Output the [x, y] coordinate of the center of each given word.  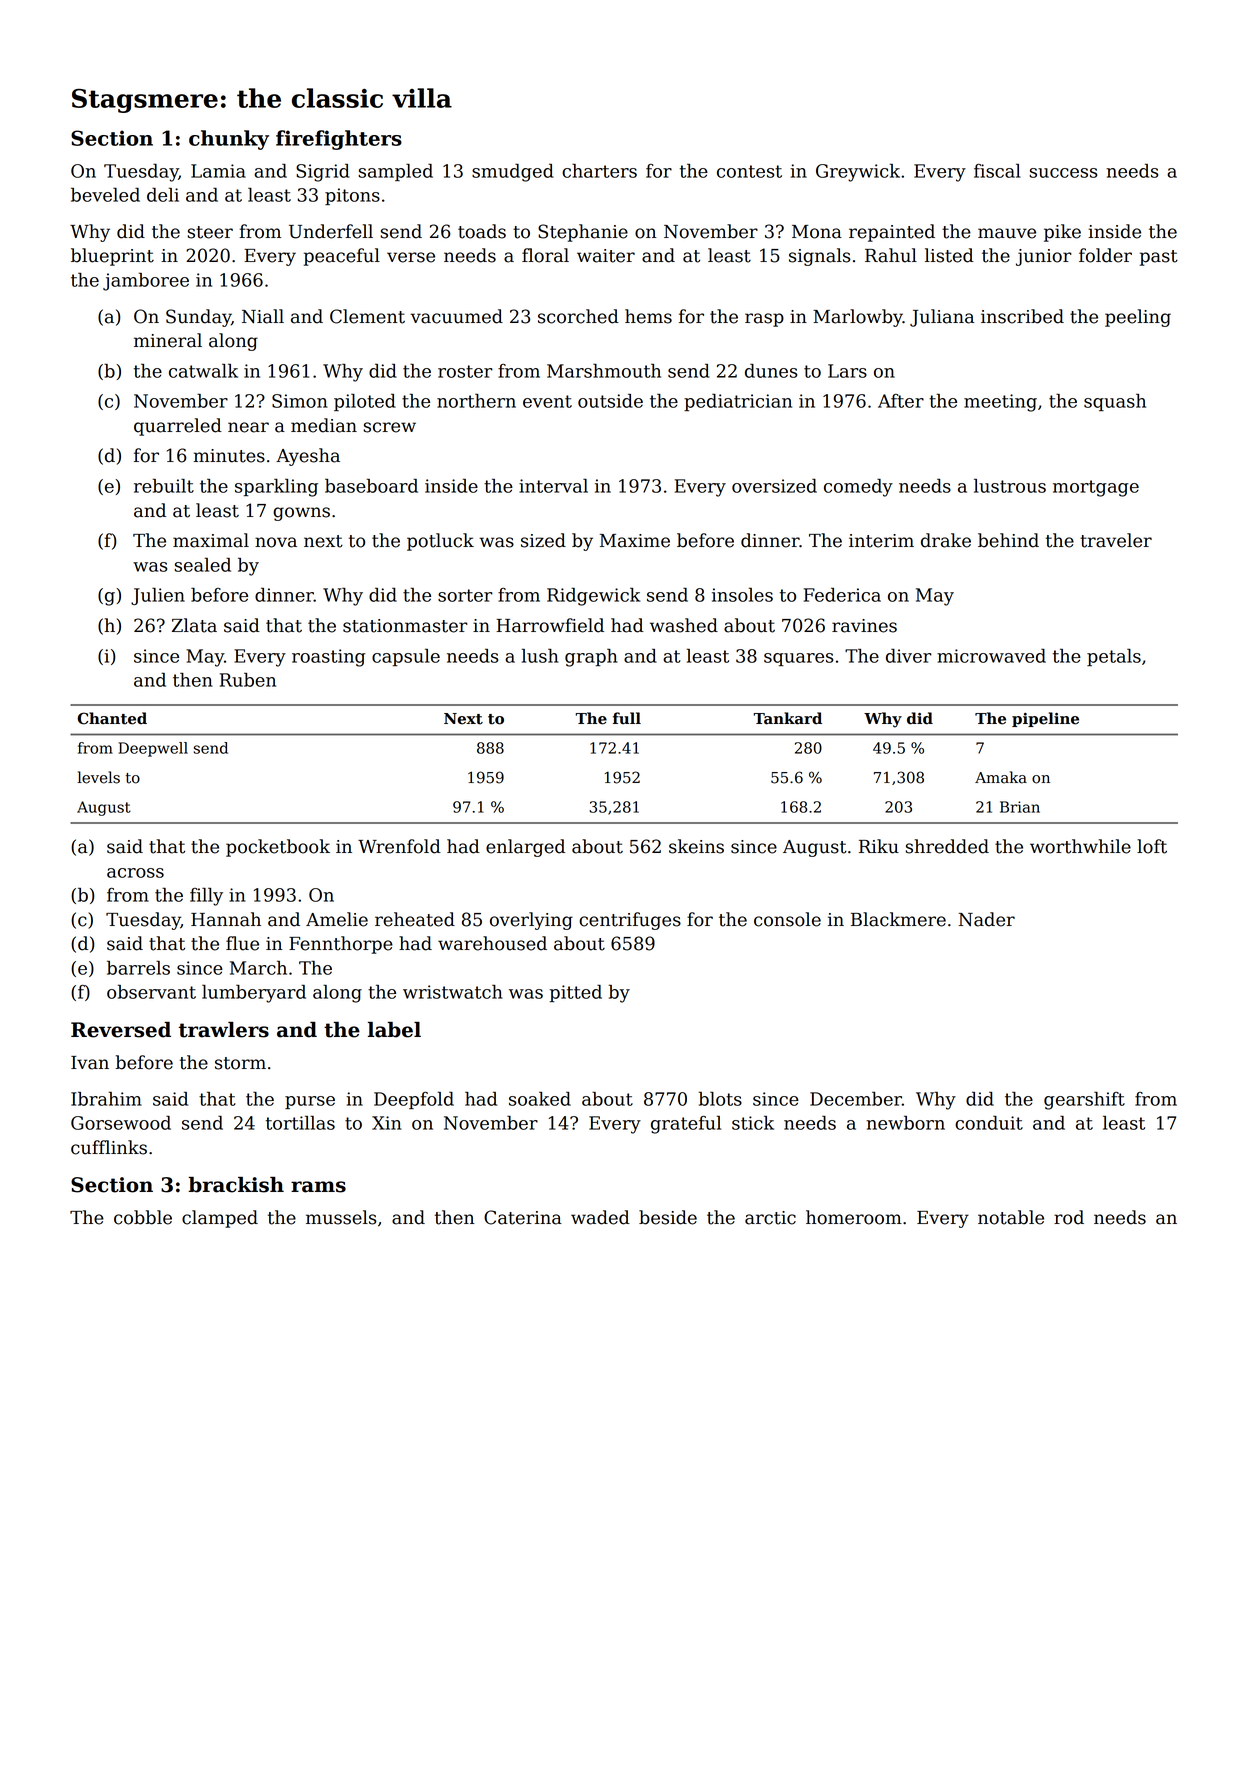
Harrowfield [550, 625]
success [1063, 173]
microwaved [991, 656]
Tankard [787, 718]
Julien [158, 596]
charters [599, 170]
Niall [263, 316]
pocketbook [278, 848]
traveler [1116, 540]
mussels [341, 1217]
